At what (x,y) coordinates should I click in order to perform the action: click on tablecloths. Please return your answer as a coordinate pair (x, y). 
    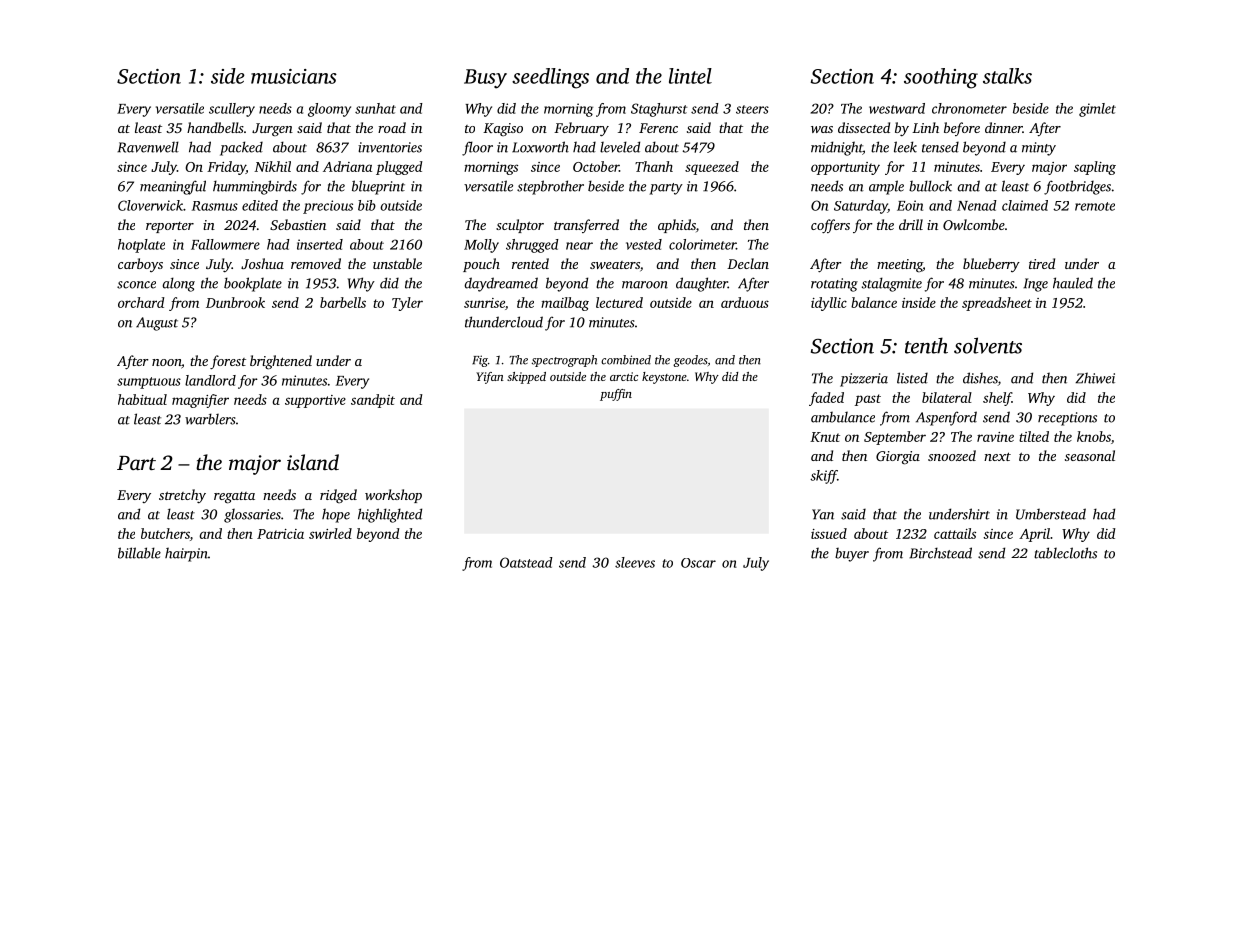
    Looking at the image, I should click on (1065, 553).
